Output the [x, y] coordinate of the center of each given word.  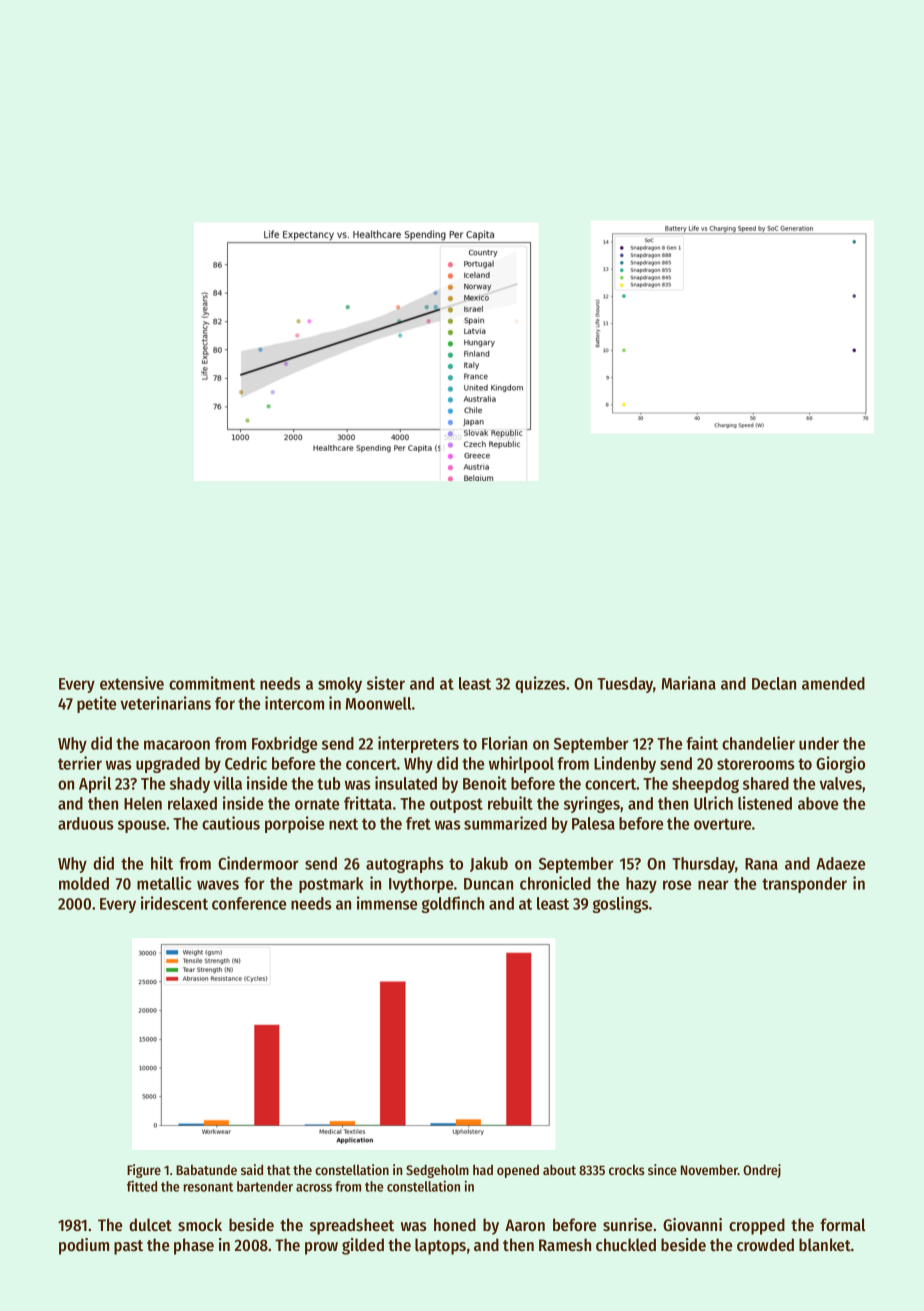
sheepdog [705, 785]
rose [677, 885]
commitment [212, 683]
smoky [340, 685]
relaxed [192, 803]
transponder [804, 885]
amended [833, 683]
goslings [620, 904]
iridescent [174, 903]
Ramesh [565, 1244]
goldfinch [453, 904]
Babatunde [206, 1169]
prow [321, 1248]
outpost [456, 805]
